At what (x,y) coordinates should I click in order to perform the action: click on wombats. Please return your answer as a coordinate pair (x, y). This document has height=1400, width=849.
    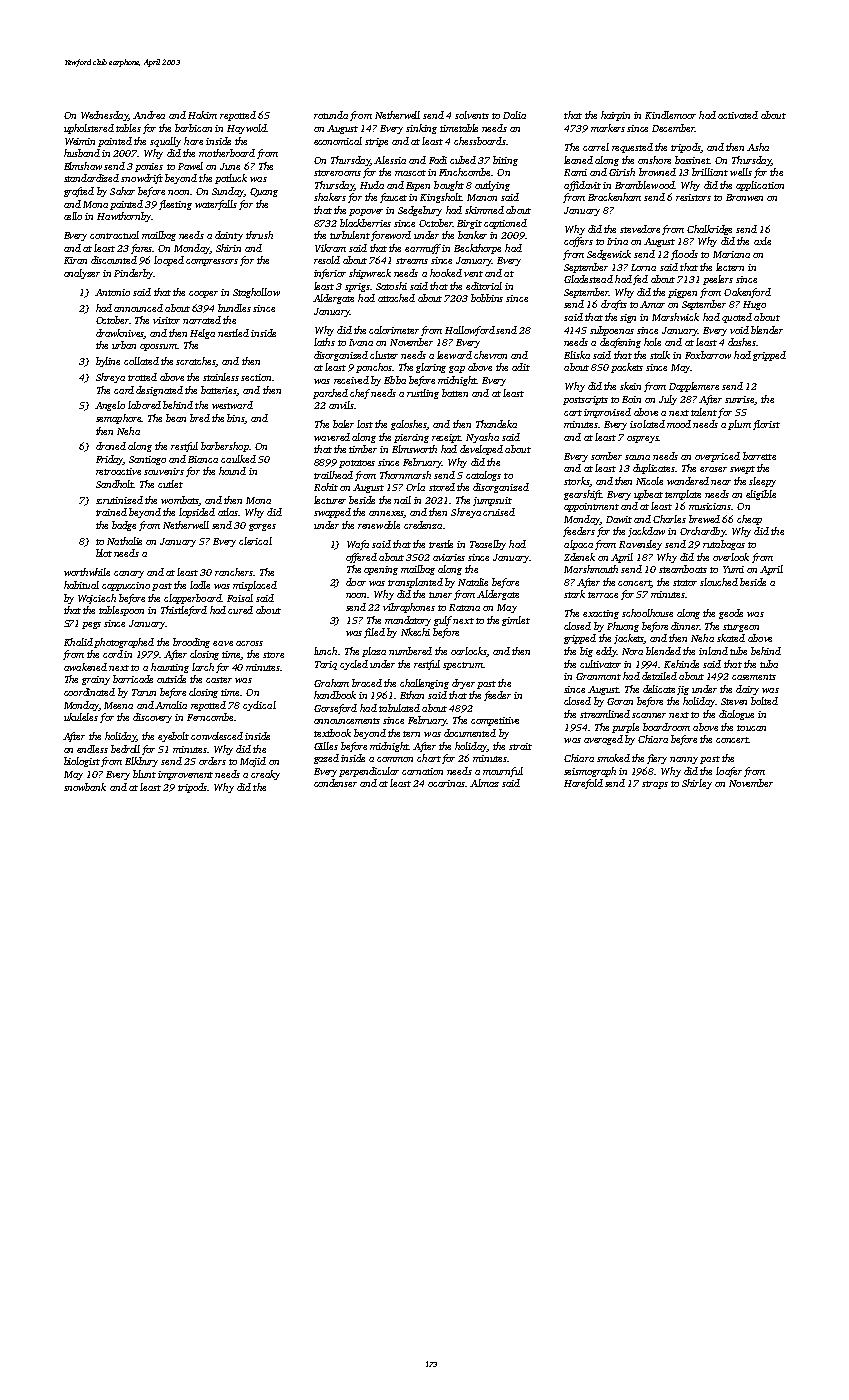
    Looking at the image, I should click on (180, 501).
